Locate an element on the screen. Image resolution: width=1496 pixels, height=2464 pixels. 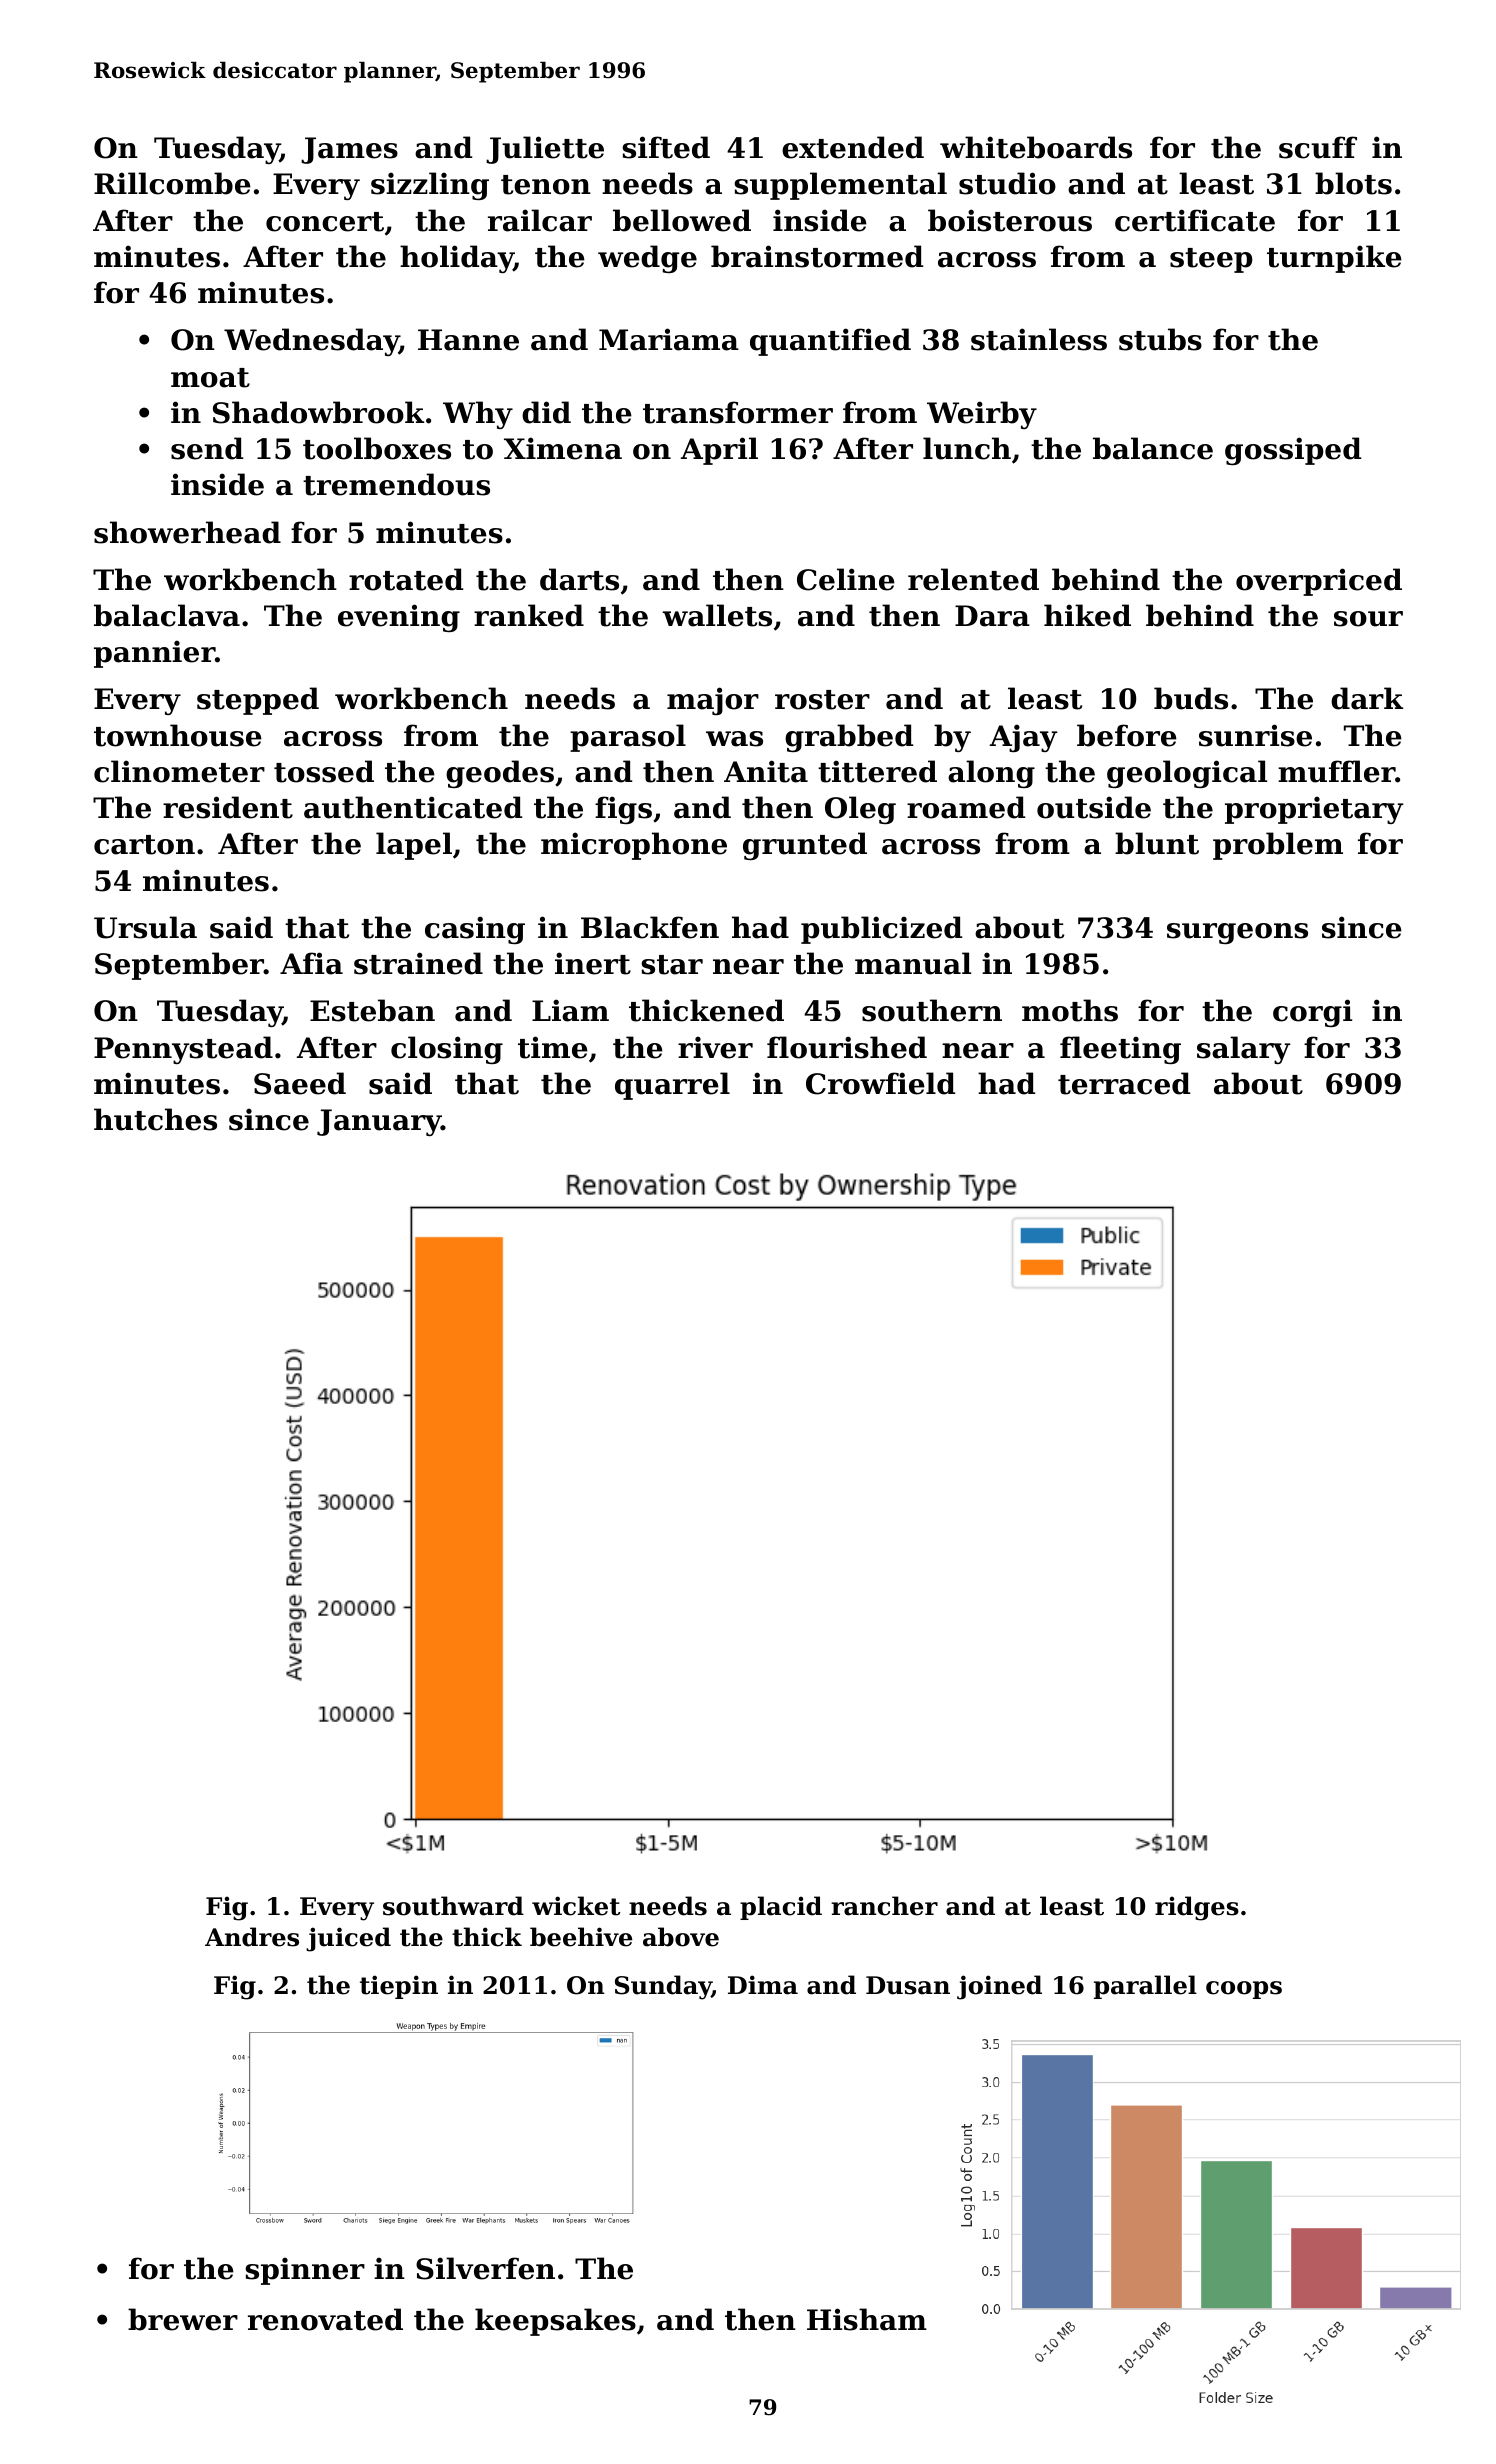
stepped is located at coordinates (258, 701).
